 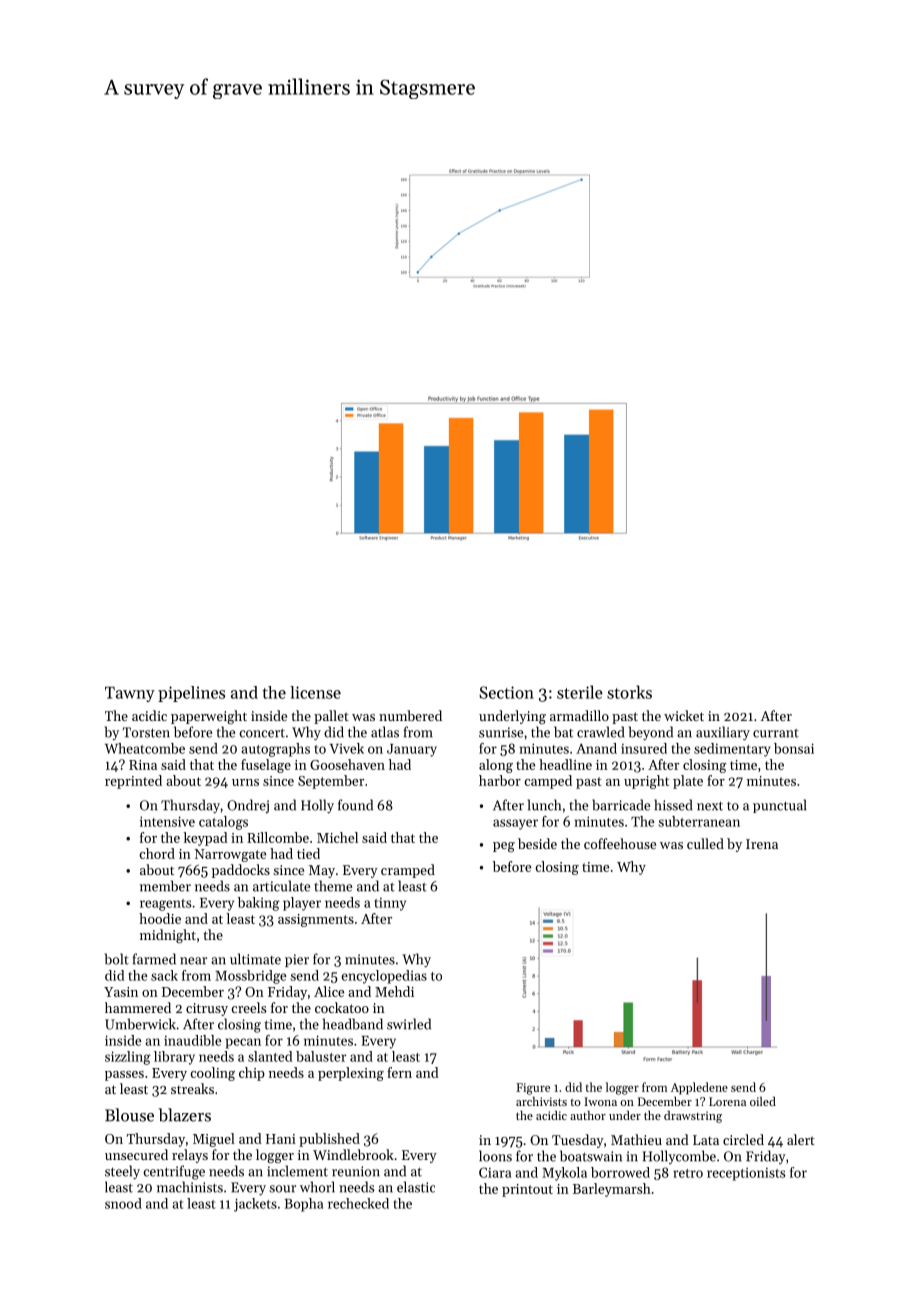 What do you see at coordinates (776, 733) in the screenshot?
I see `currant` at bounding box center [776, 733].
